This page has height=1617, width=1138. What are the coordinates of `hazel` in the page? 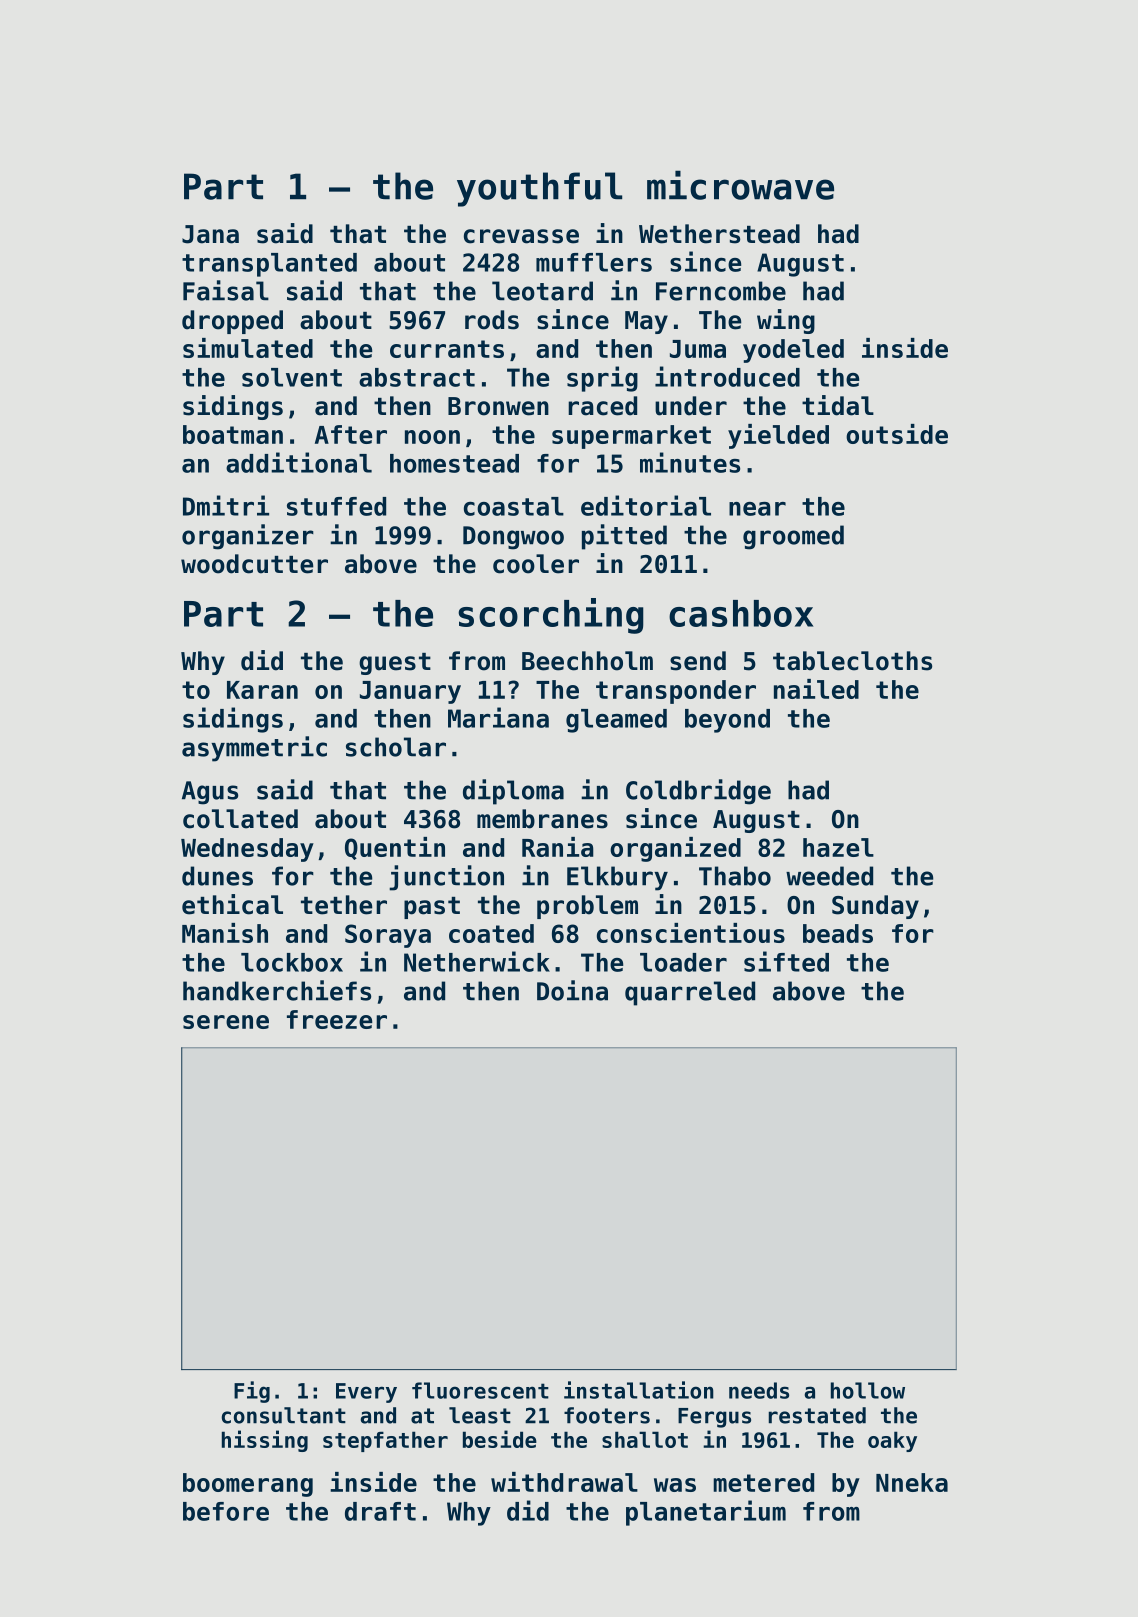 It's located at (838, 847).
